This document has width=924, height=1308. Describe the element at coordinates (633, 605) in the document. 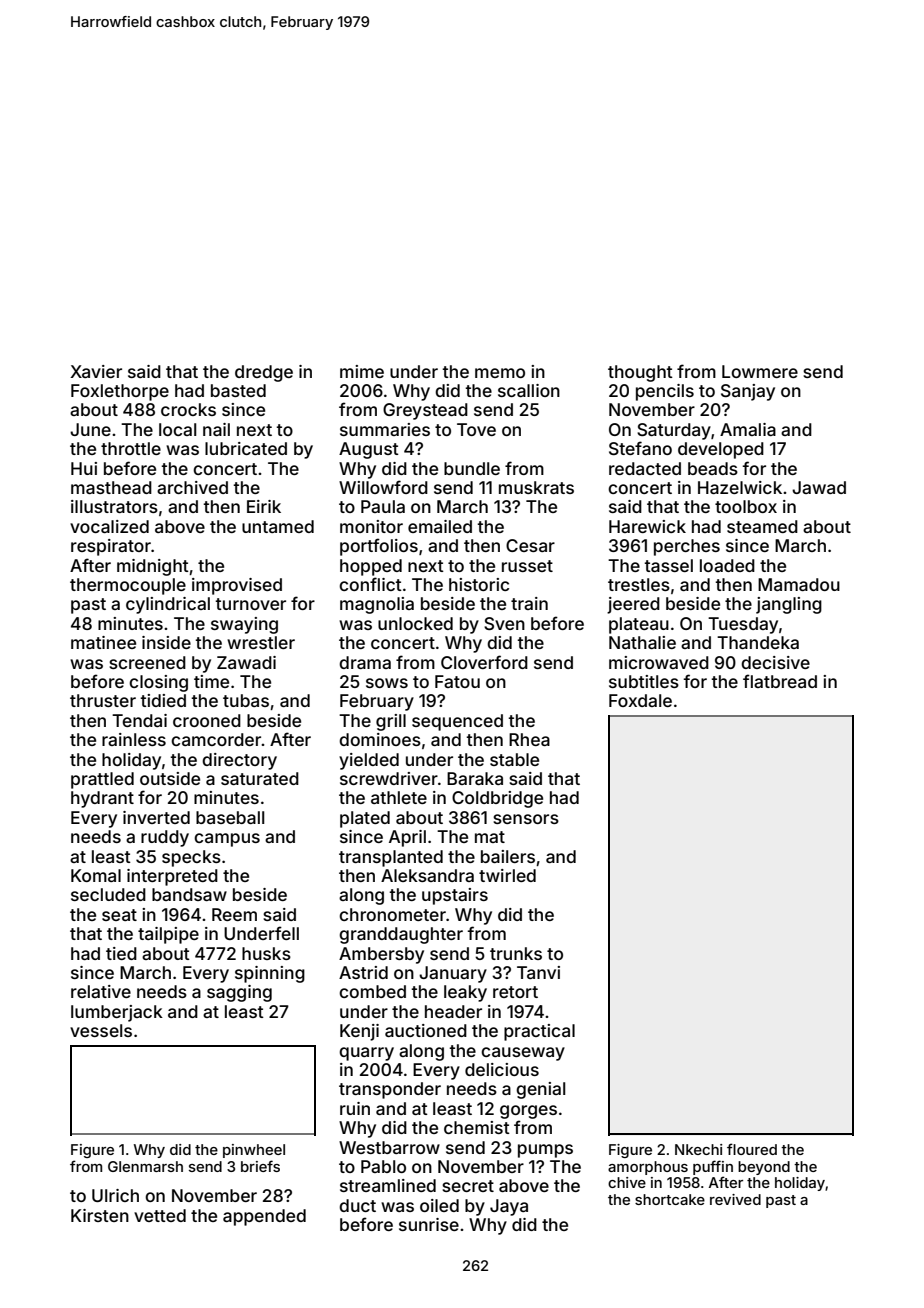

I see `jeered` at that location.
